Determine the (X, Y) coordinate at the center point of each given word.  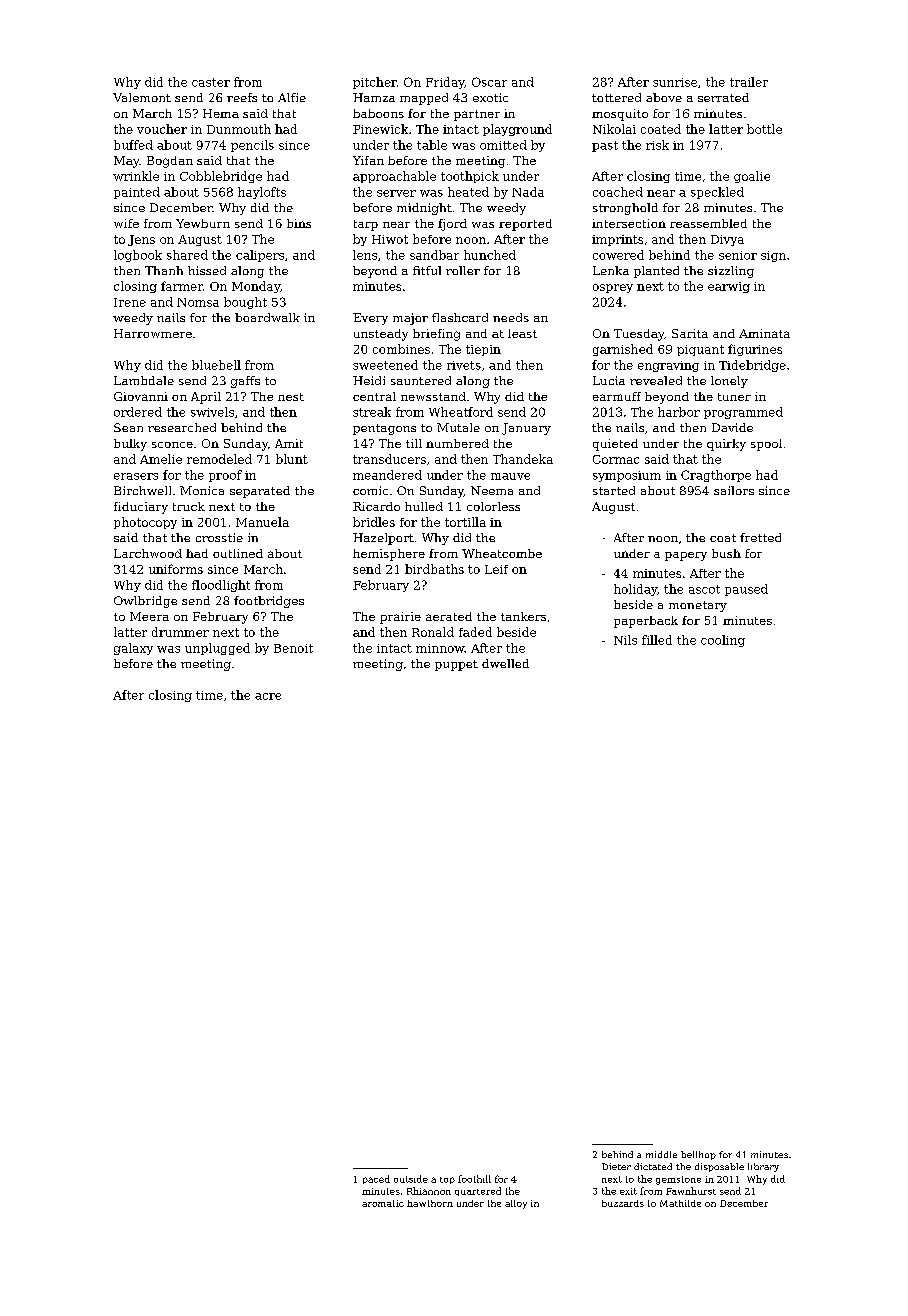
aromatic (383, 1203)
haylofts (262, 193)
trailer (749, 82)
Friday (445, 83)
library (763, 1167)
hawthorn (430, 1203)
